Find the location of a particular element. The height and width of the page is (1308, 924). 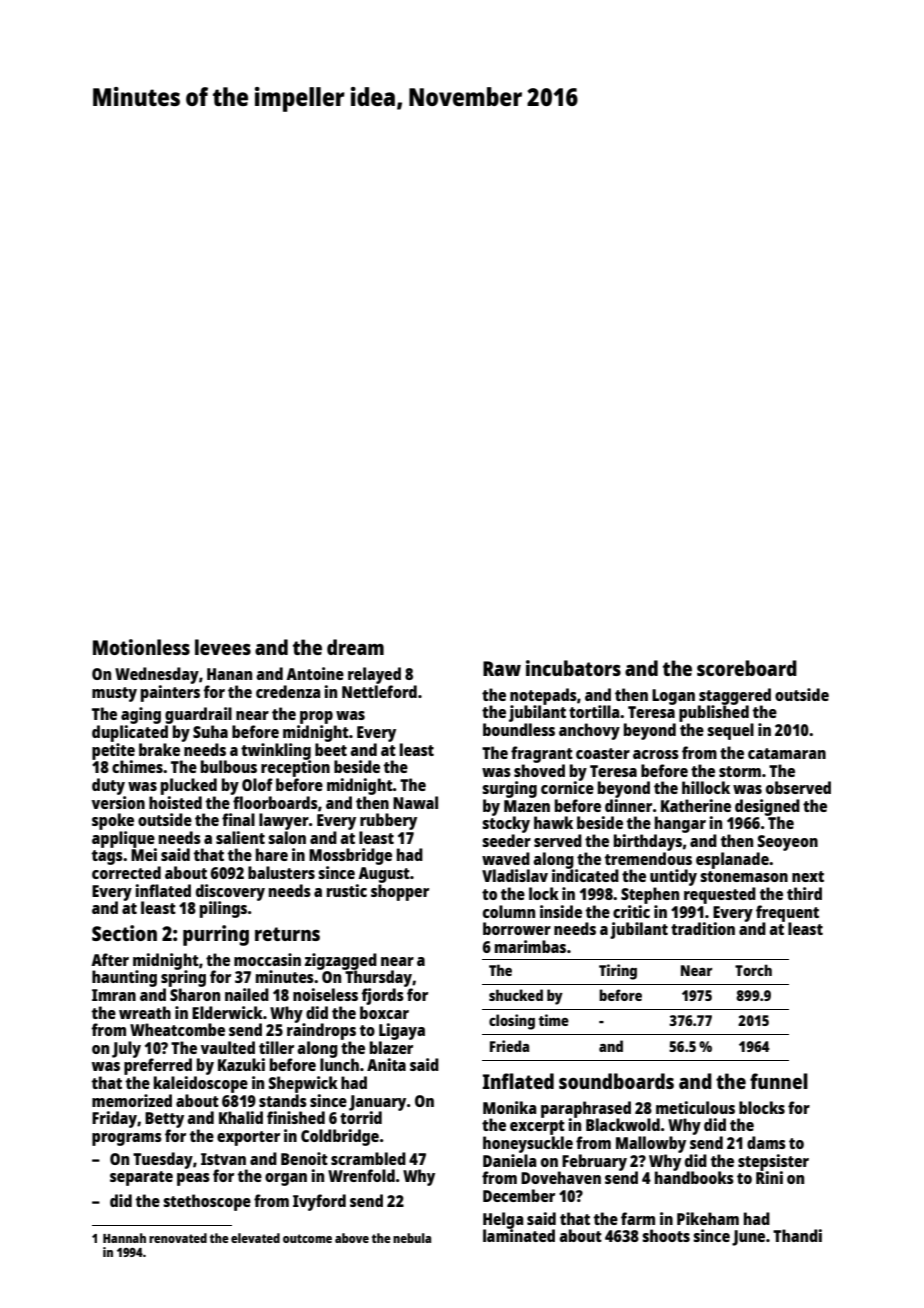

catamaran is located at coordinates (787, 753).
